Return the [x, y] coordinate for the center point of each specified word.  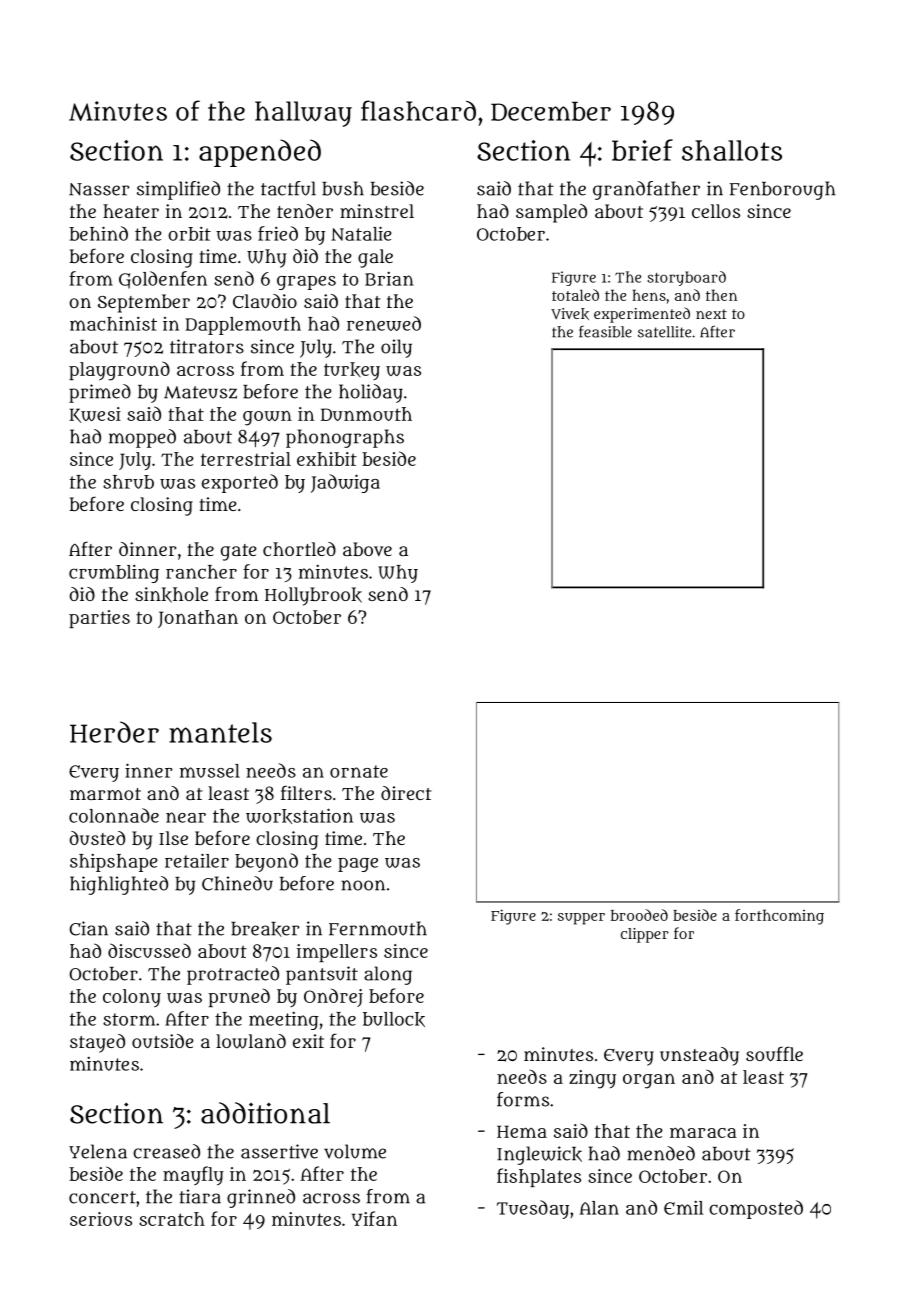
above [367, 549]
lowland [251, 1041]
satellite [664, 332]
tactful [288, 188]
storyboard [686, 278]
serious [101, 1219]
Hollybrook [313, 596]
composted [756, 1209]
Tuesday [533, 1209]
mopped [142, 438]
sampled [551, 213]
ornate [359, 771]
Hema [522, 1131]
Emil [683, 1207]
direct [406, 793]
